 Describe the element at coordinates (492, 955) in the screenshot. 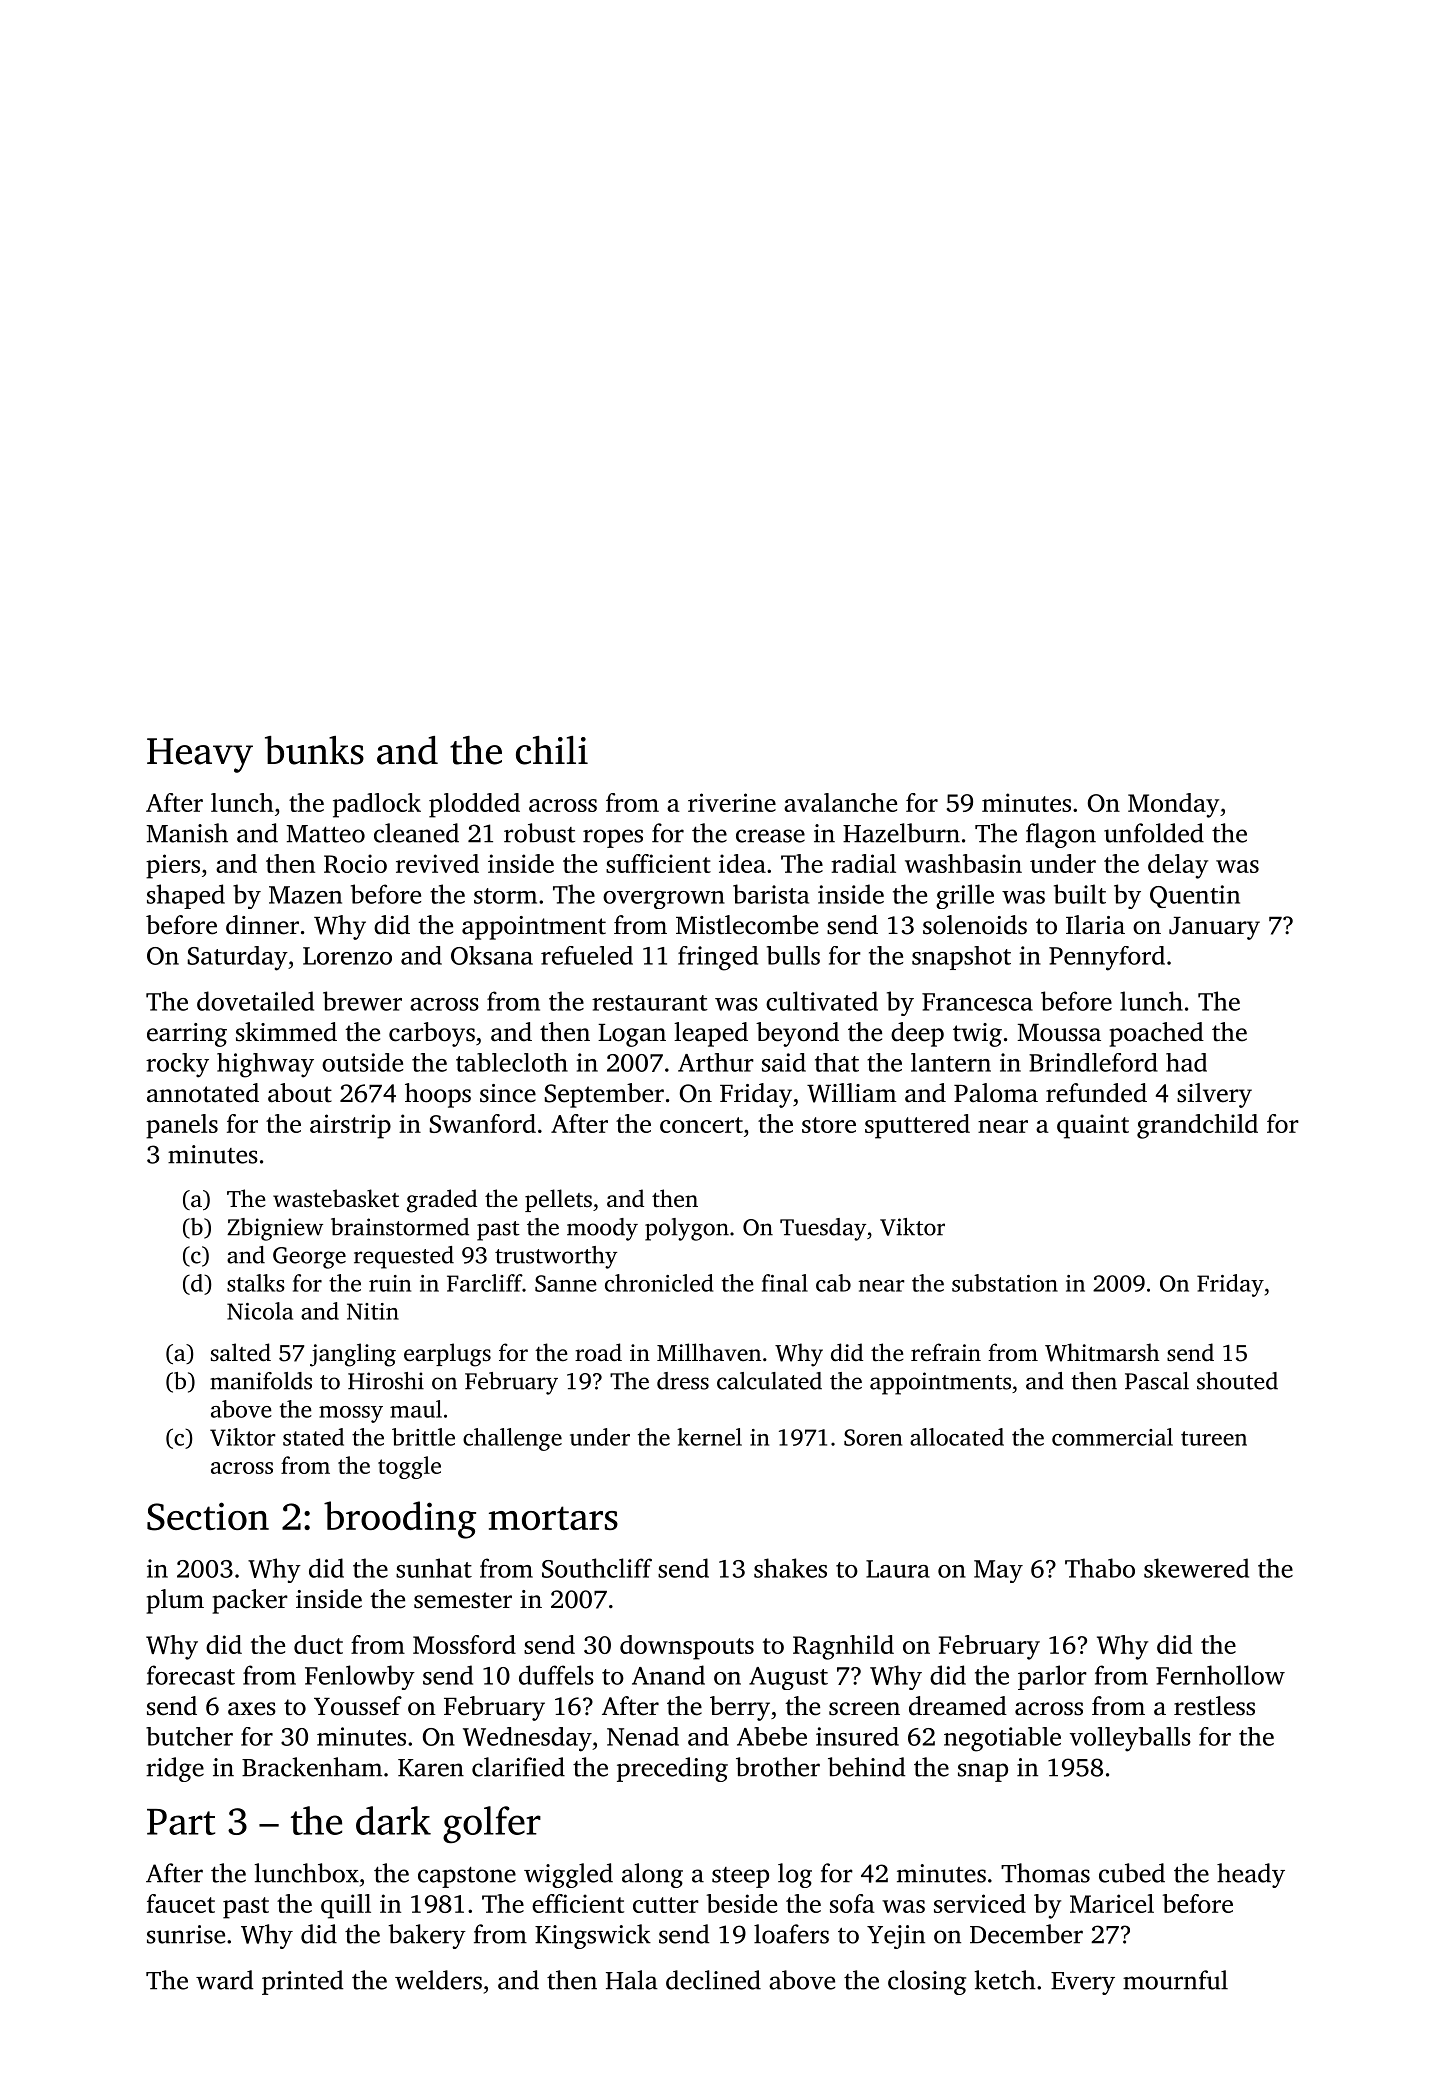

I see `Oksana` at that location.
